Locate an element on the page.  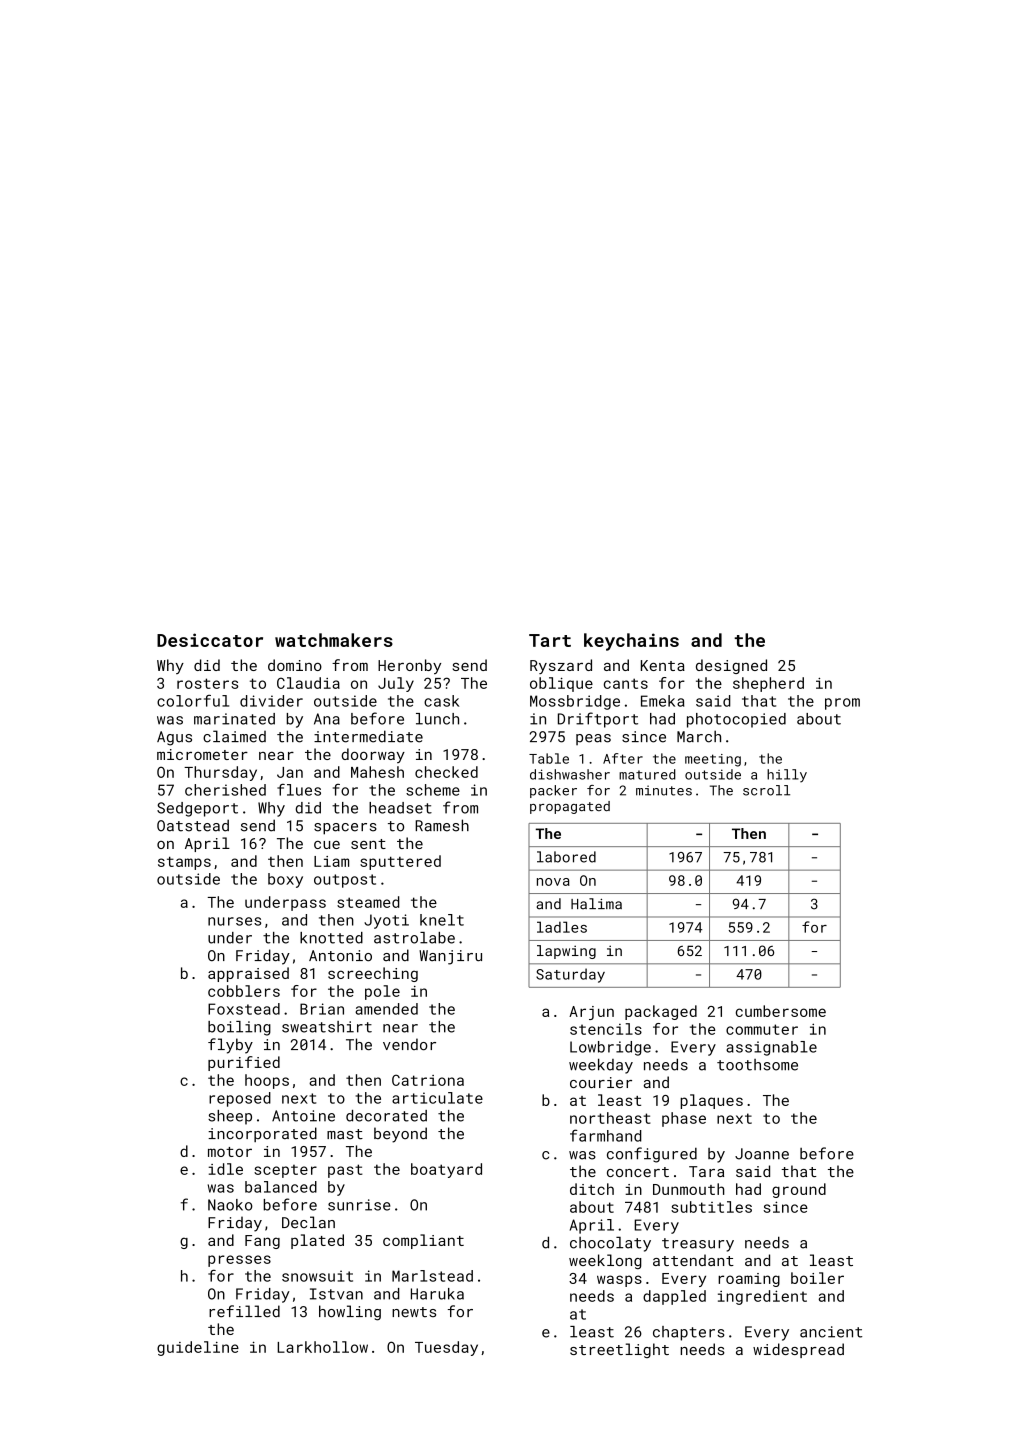
Heronby is located at coordinates (409, 666).
